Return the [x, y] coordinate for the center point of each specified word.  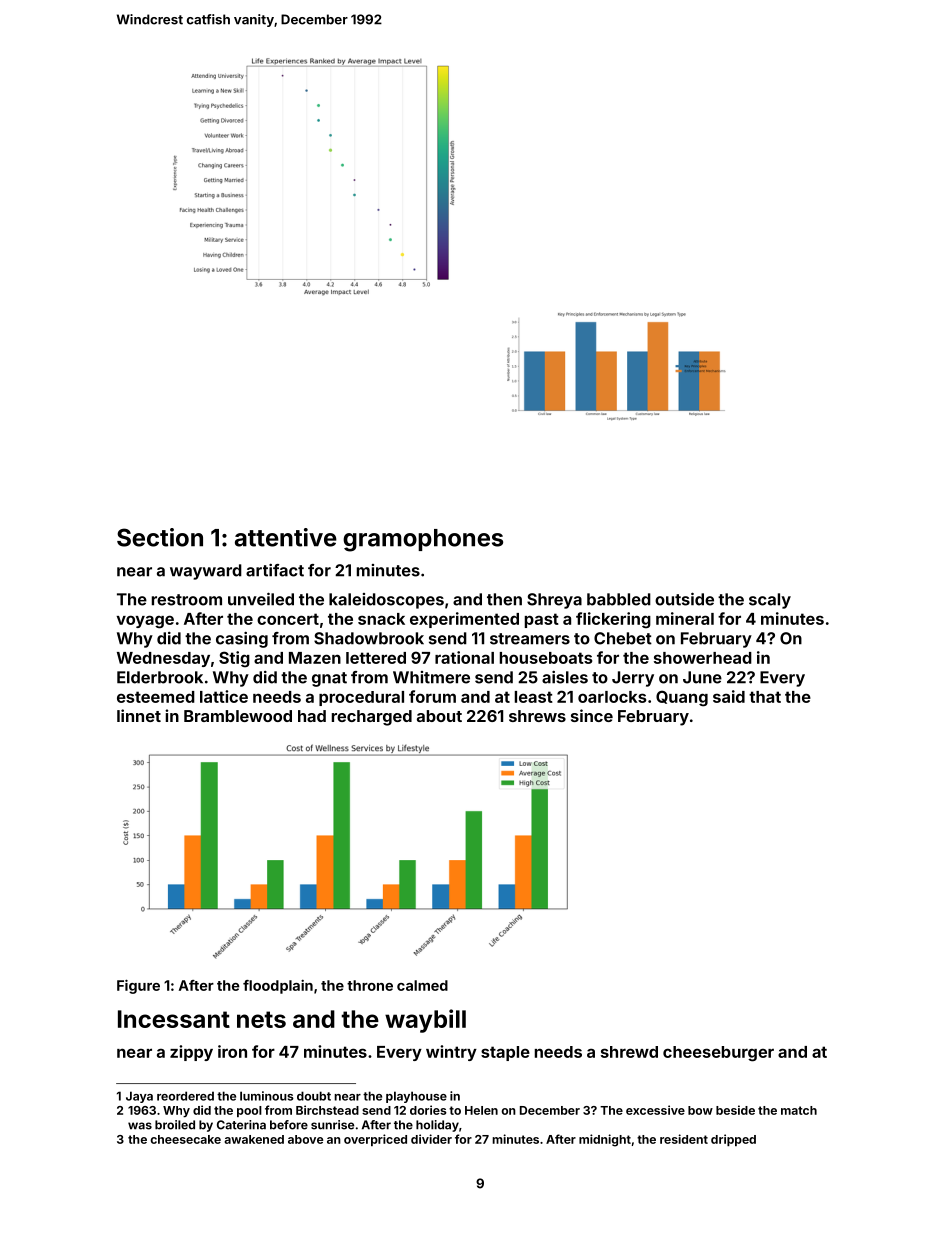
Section [160, 537]
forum [432, 696]
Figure [138, 986]
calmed [422, 985]
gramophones [423, 540]
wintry [451, 1053]
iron [232, 1051]
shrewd [629, 1052]
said [729, 696]
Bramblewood [238, 716]
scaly [770, 601]
